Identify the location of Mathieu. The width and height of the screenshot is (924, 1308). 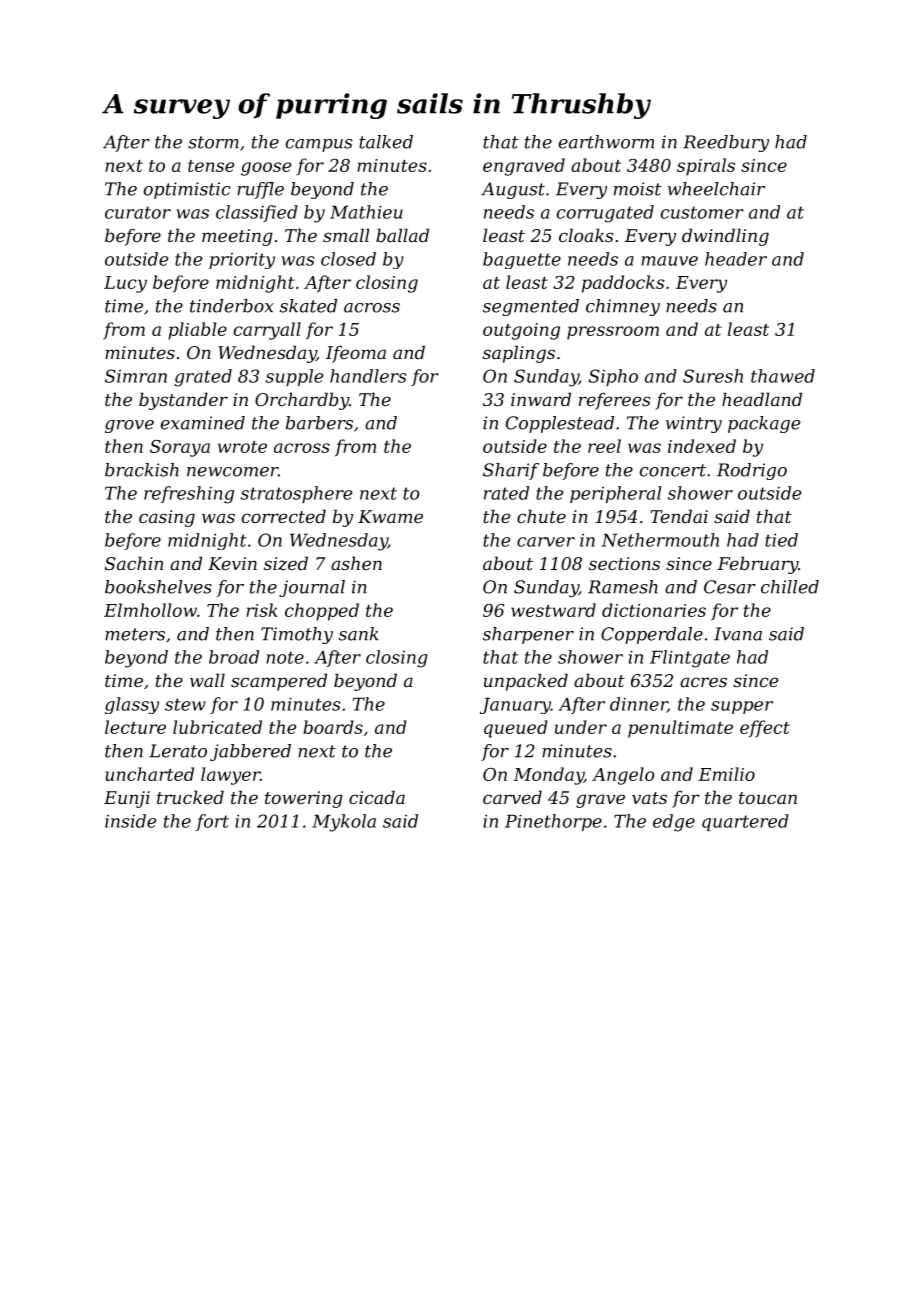
(366, 212).
